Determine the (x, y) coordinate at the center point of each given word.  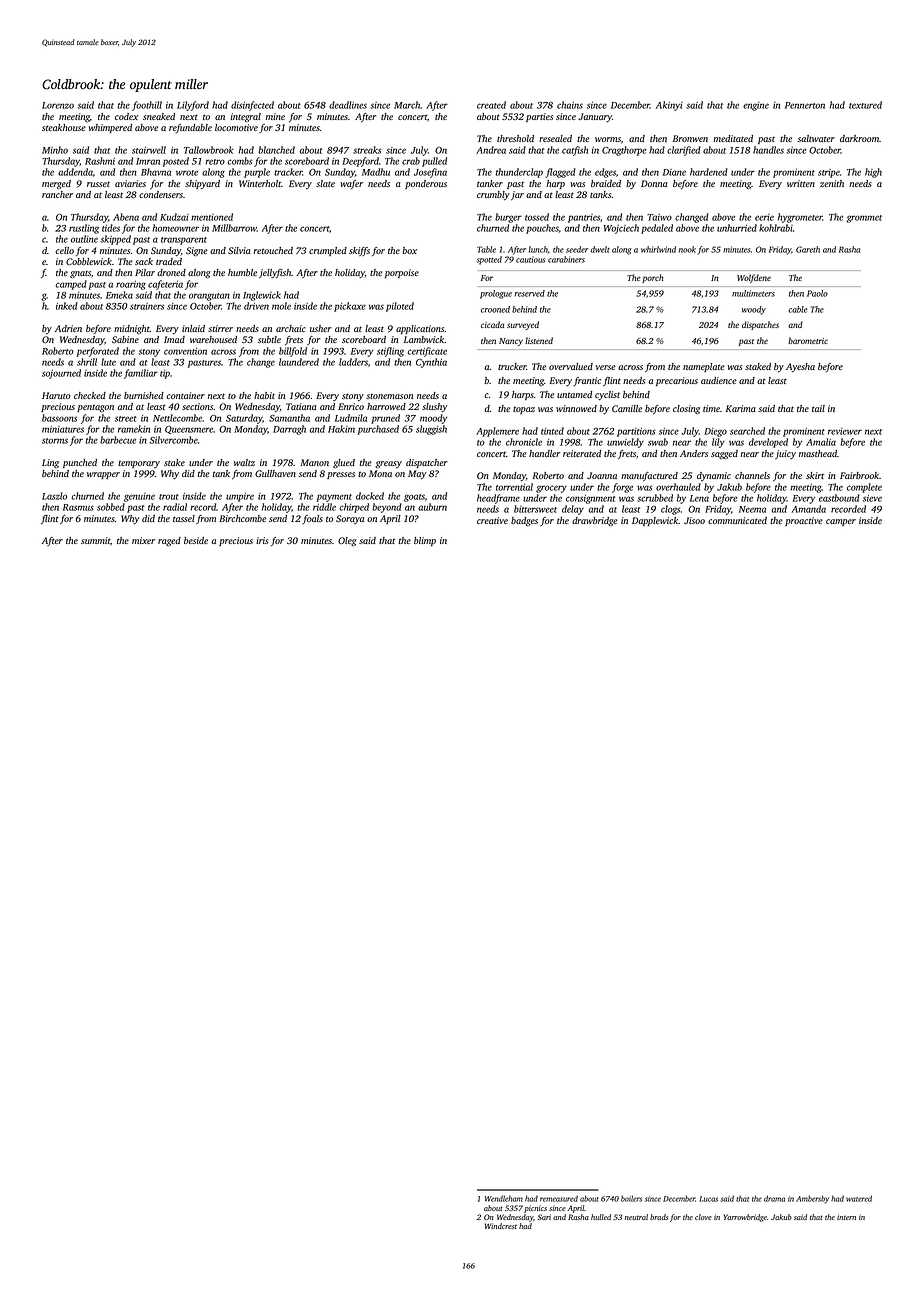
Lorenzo (58, 105)
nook (687, 249)
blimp (425, 541)
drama (774, 1198)
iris (262, 540)
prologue (496, 294)
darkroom (859, 138)
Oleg (347, 542)
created (491, 105)
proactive (804, 521)
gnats (80, 274)
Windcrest (501, 1226)
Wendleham (504, 1198)
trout (169, 497)
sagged (724, 455)
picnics (535, 1209)
